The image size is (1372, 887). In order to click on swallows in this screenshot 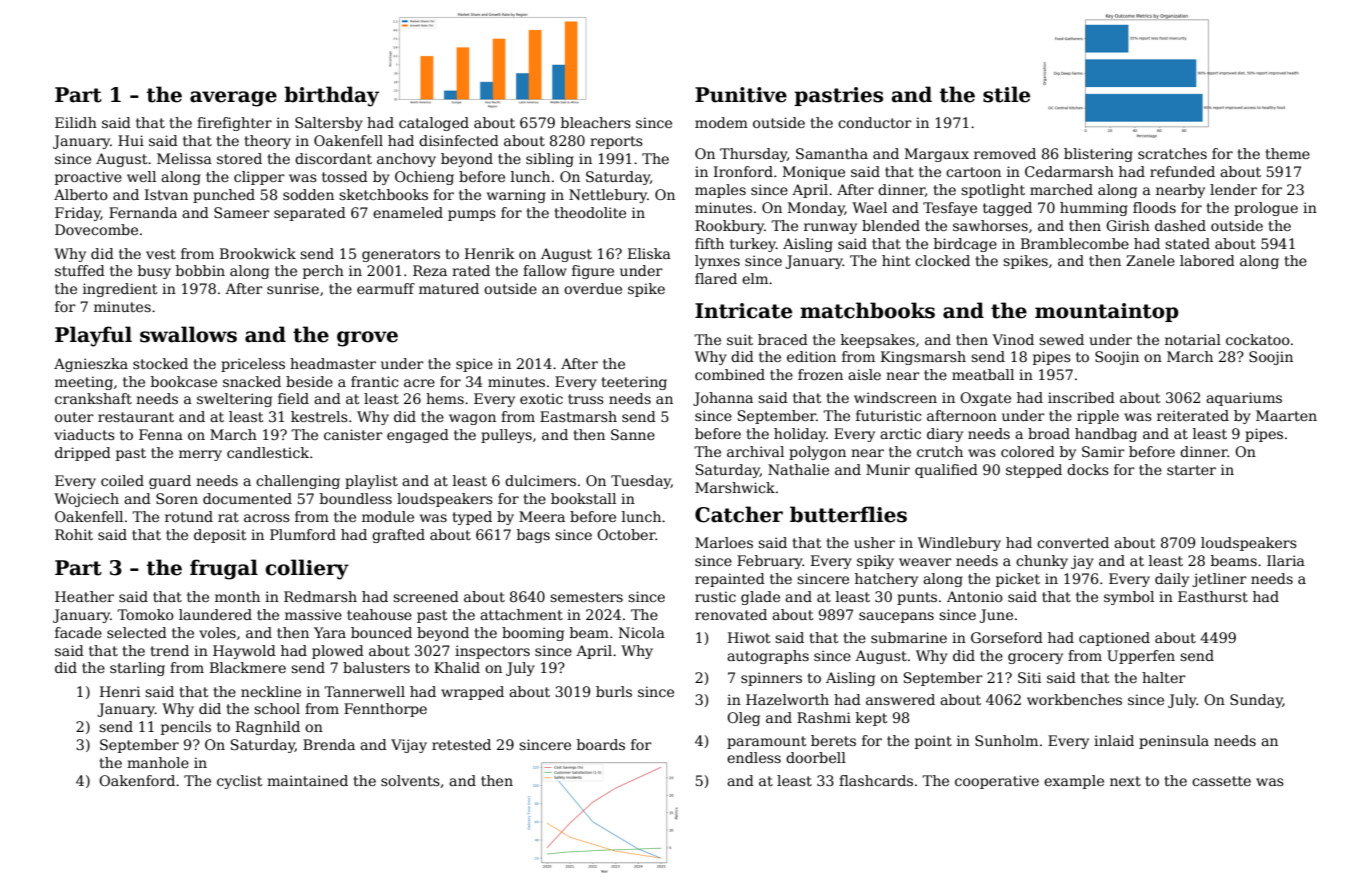, I will do `click(188, 334)`.
